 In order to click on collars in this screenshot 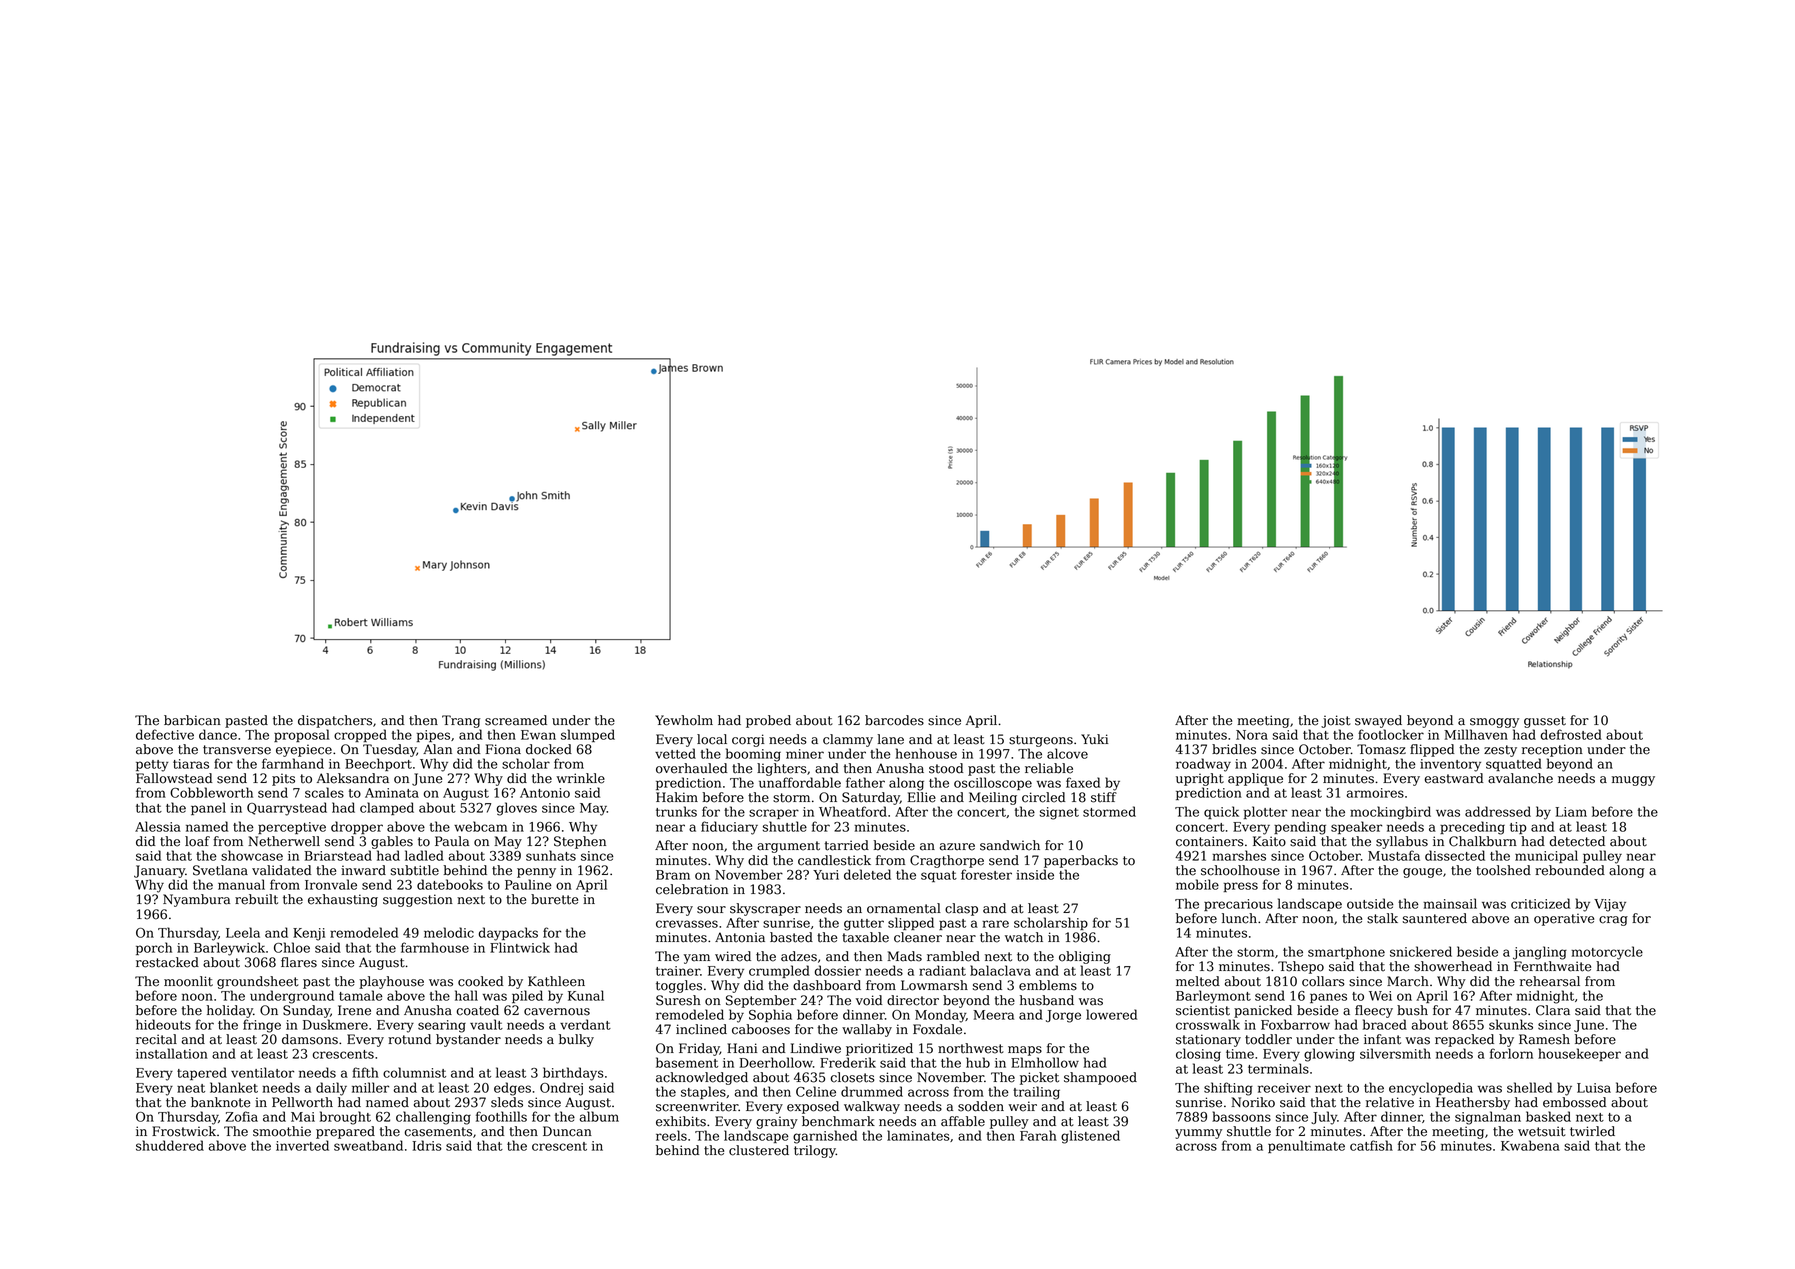, I will do `click(1323, 981)`.
